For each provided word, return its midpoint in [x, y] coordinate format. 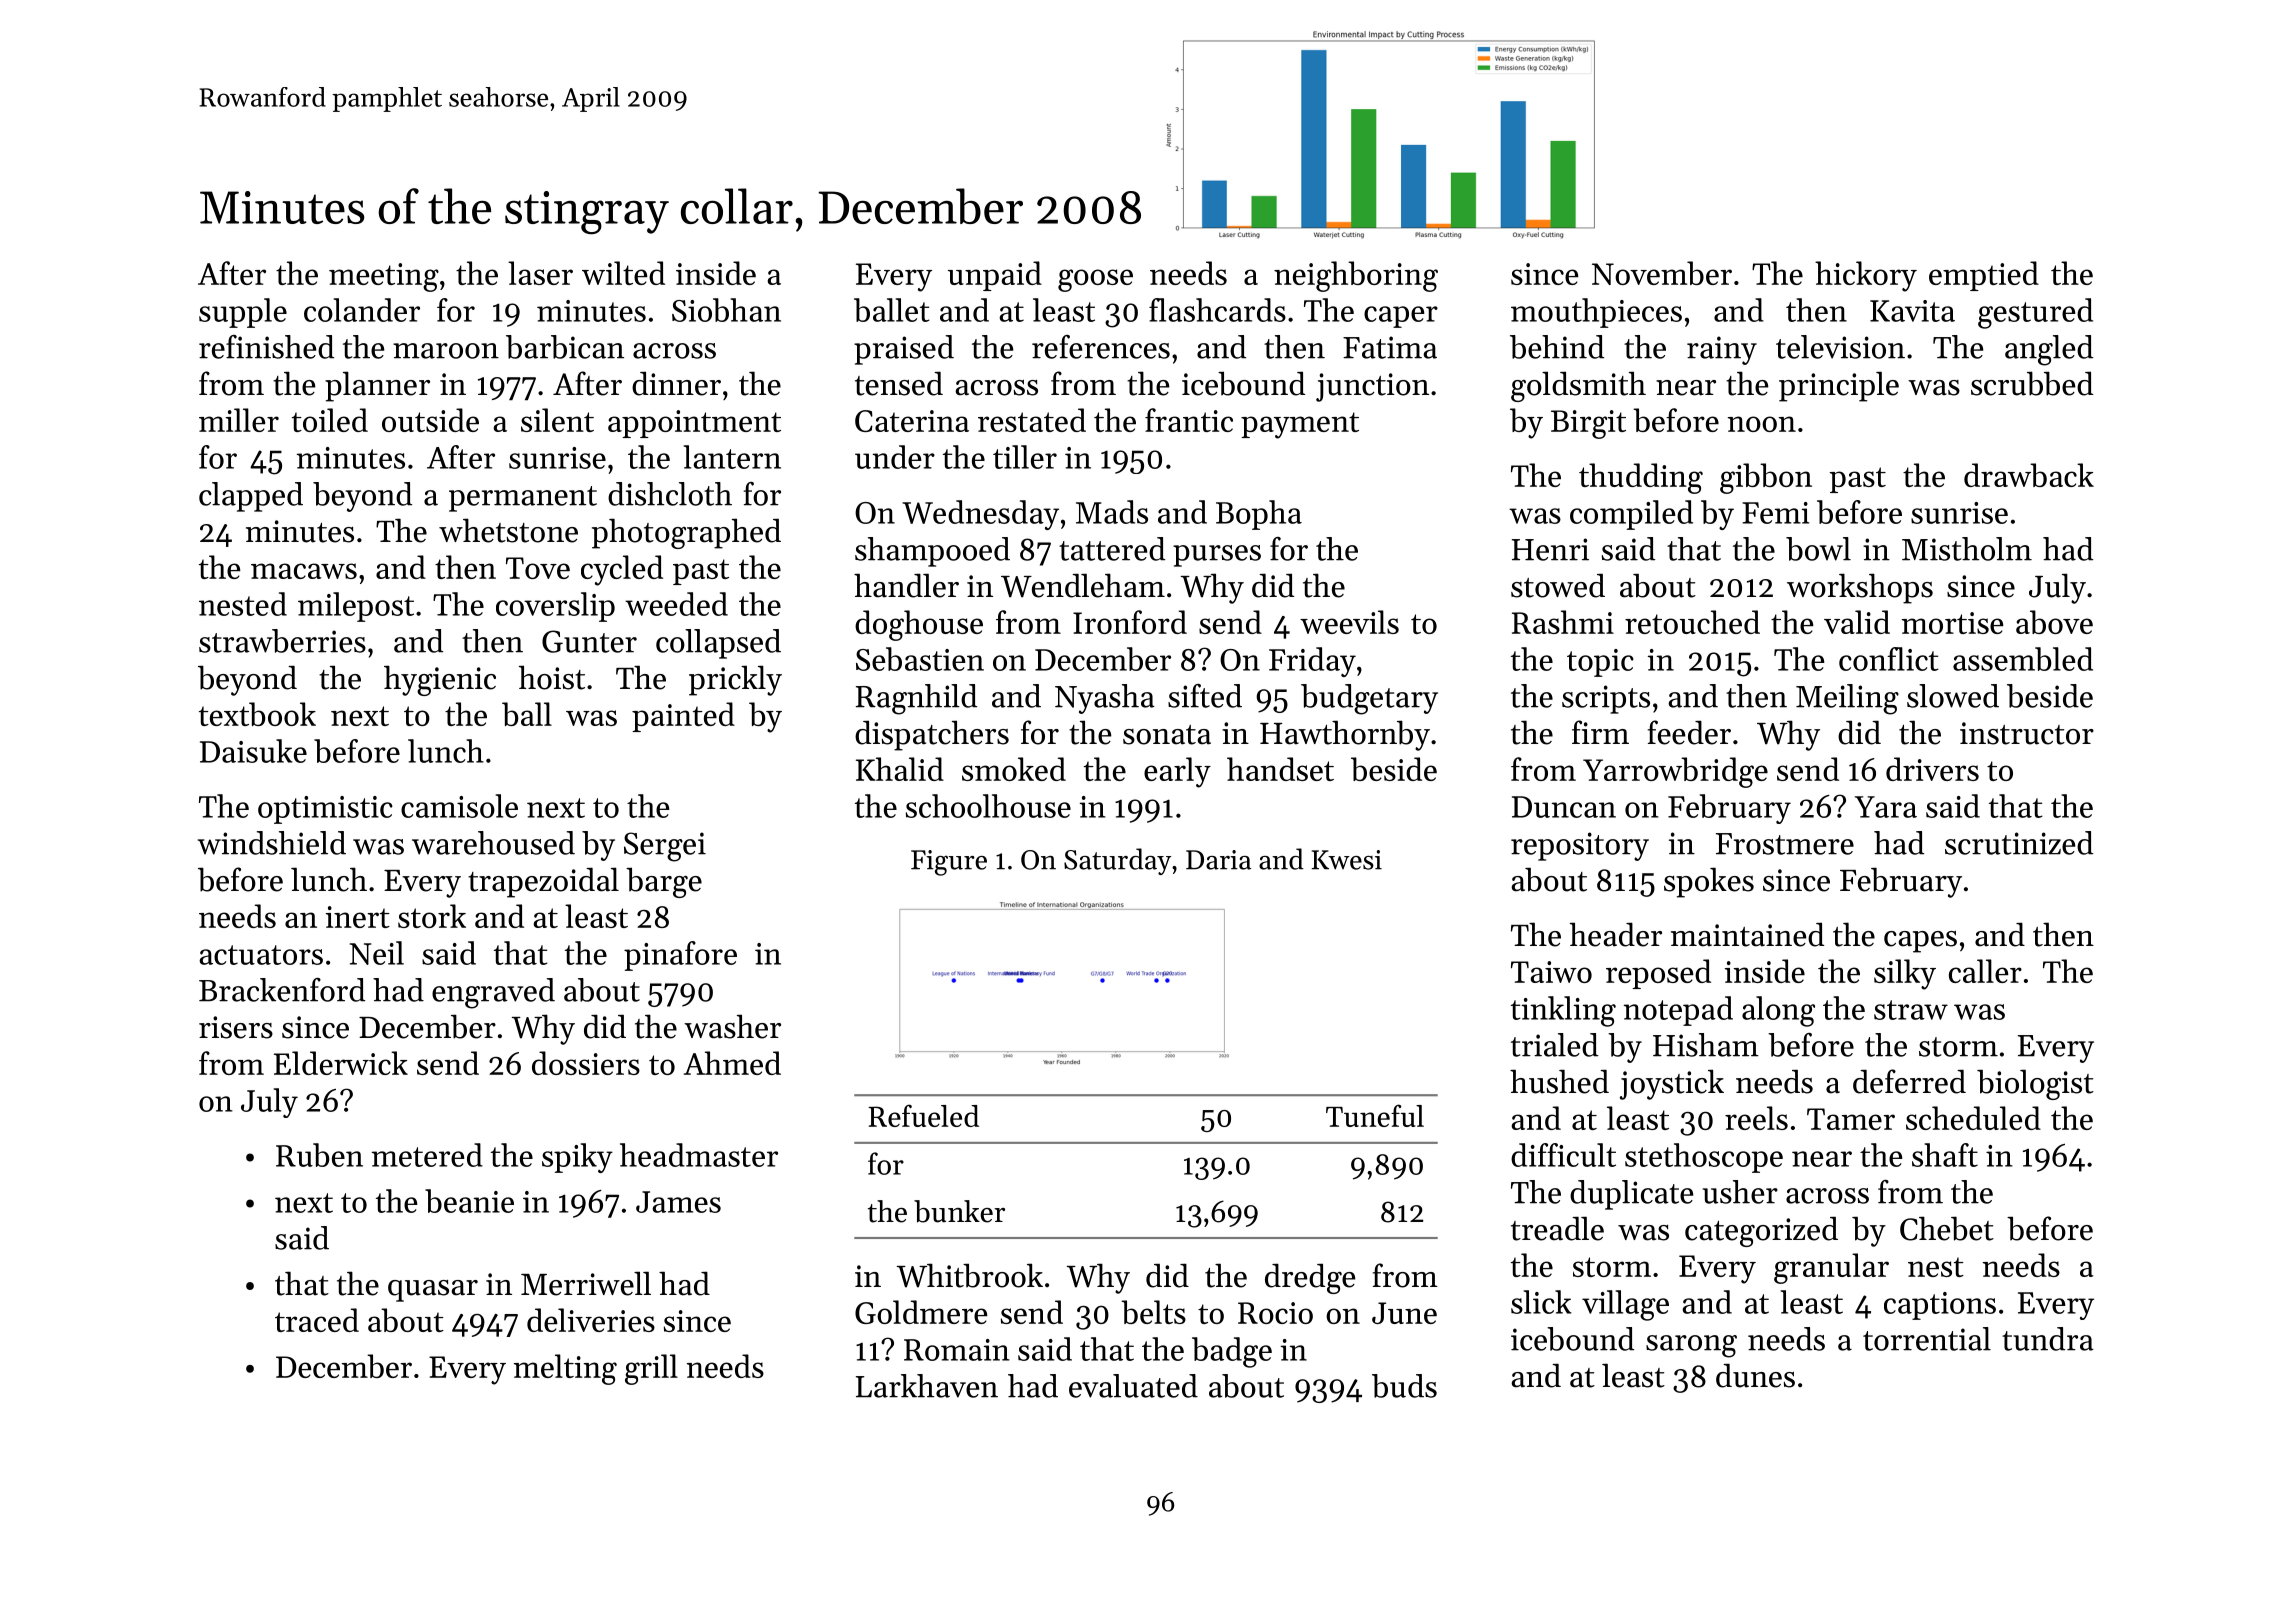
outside [430, 420]
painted [683, 717]
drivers [1932, 769]
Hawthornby [1345, 735]
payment [1300, 425]
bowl [1818, 549]
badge [1232, 1352]
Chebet [1947, 1228]
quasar [433, 1291]
